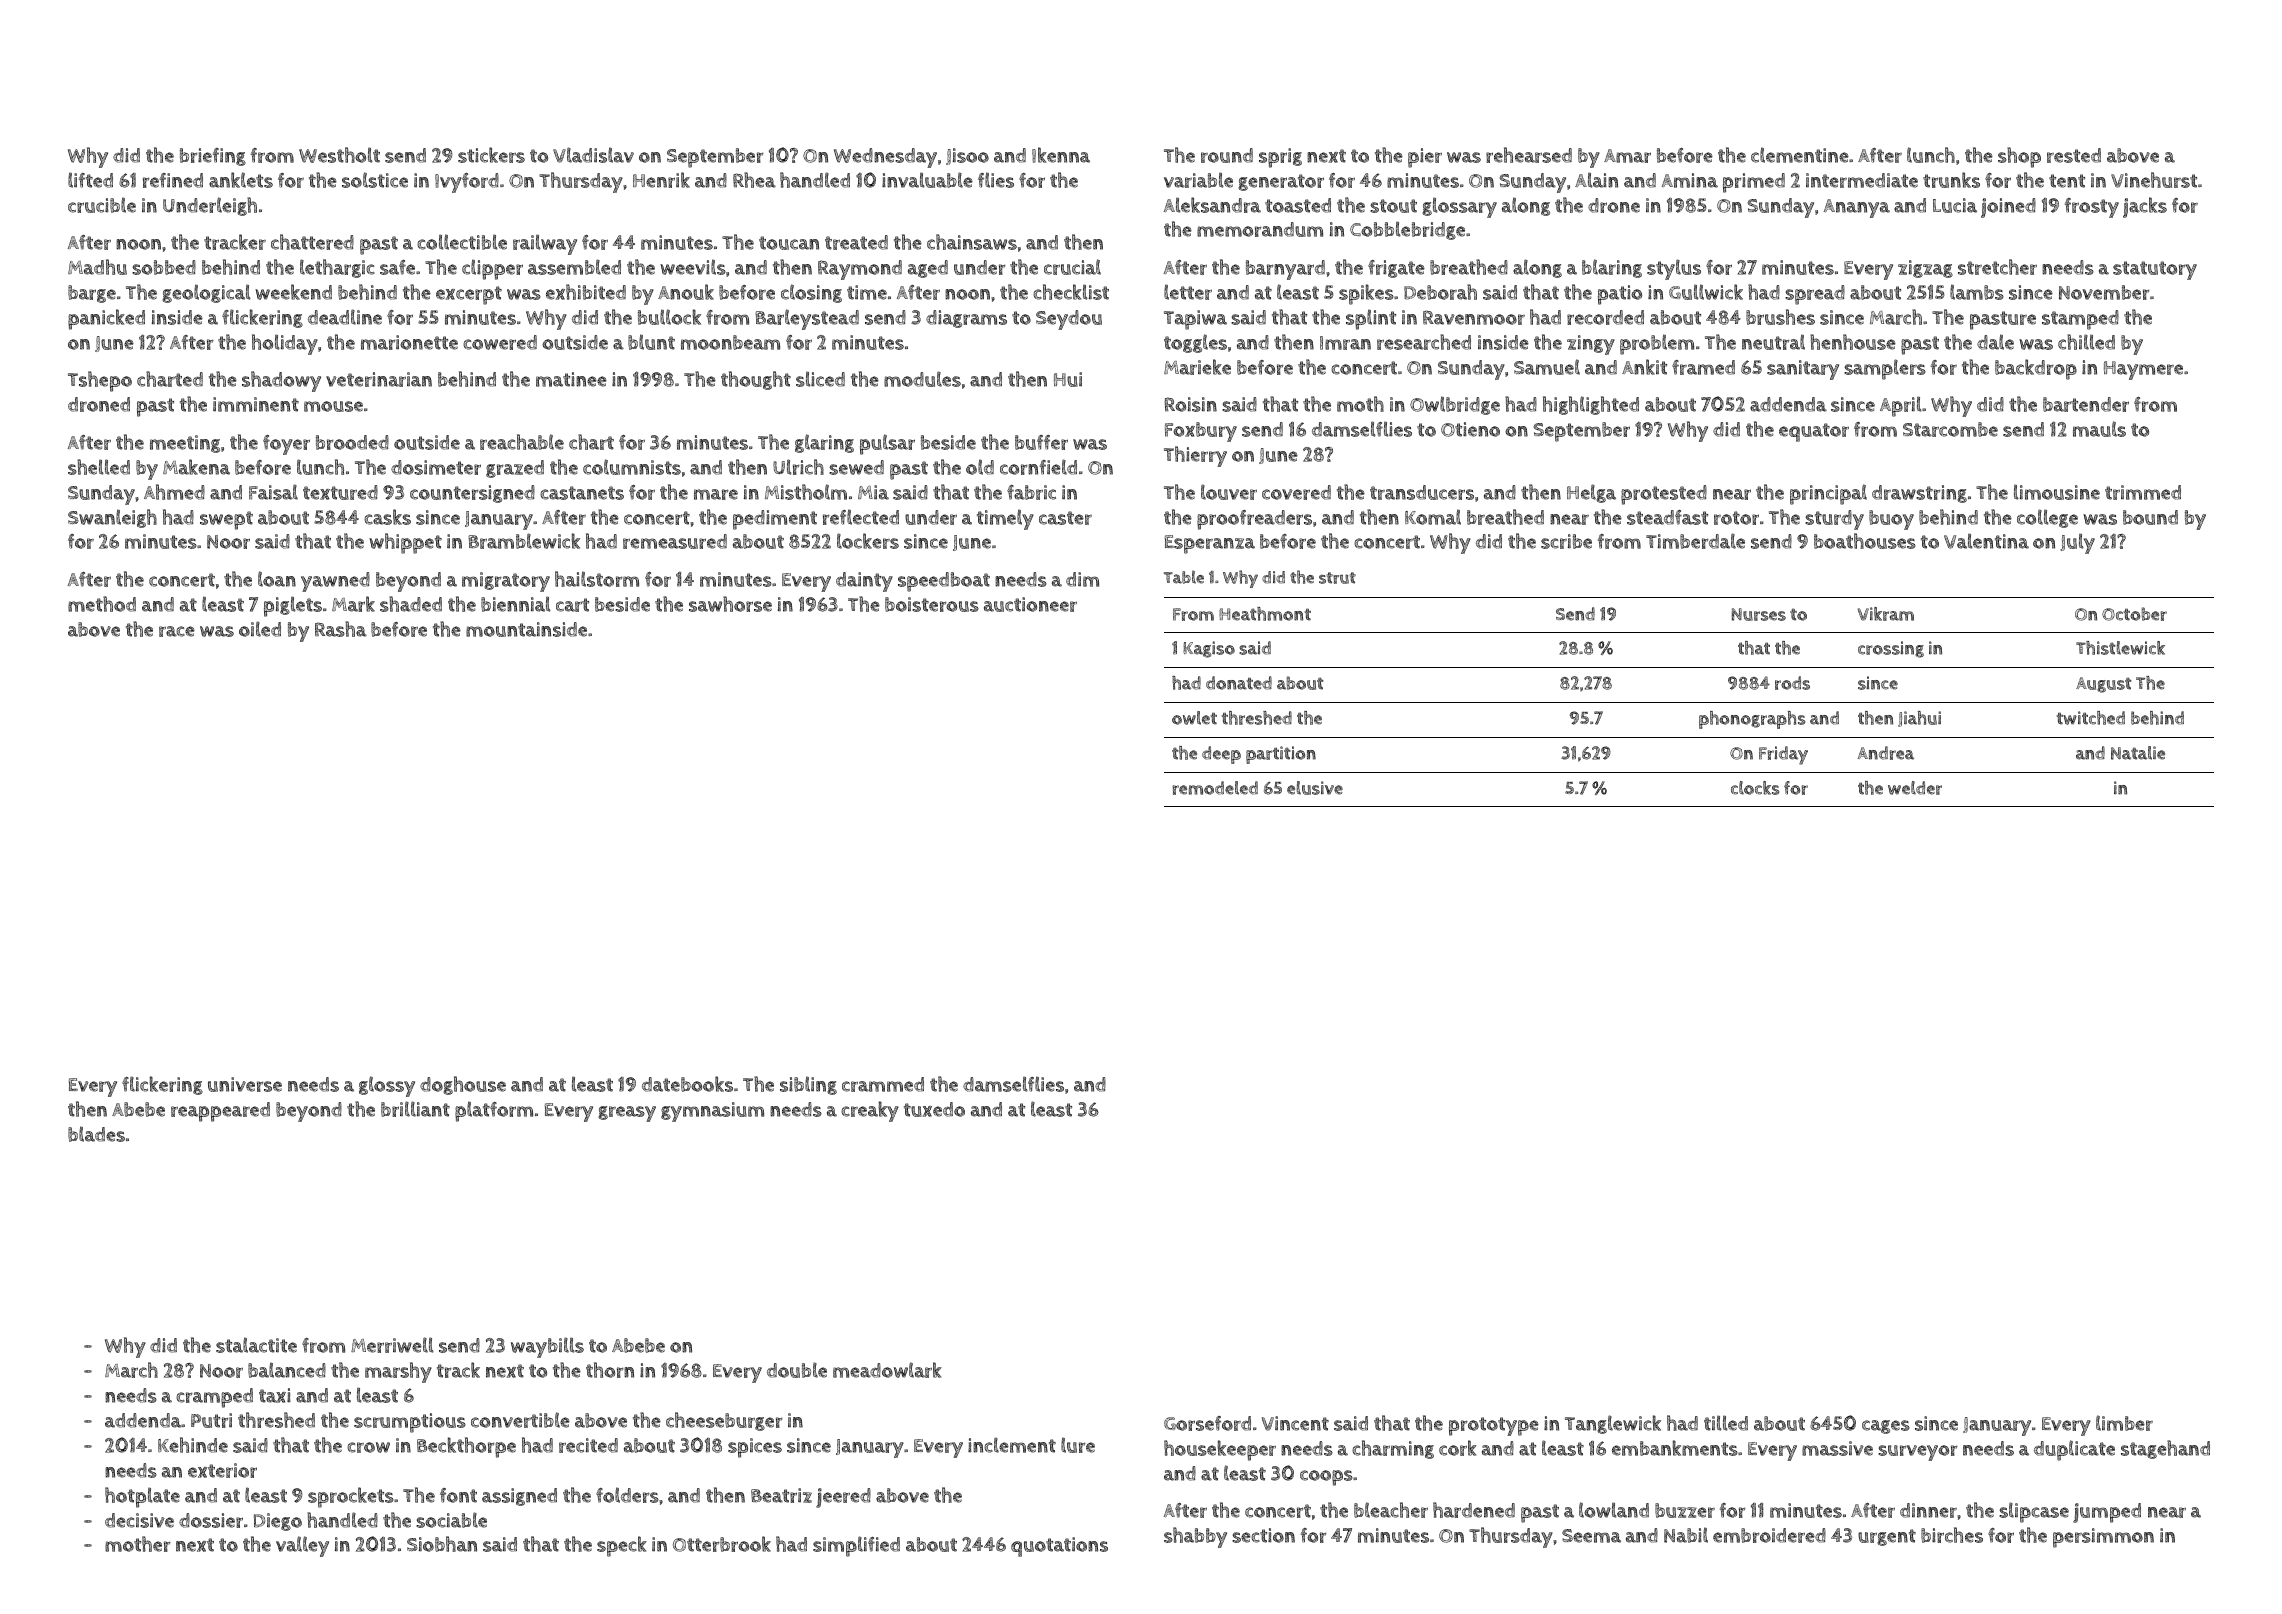 This screenshot has width=2282, height=1614. Describe the element at coordinates (1915, 788) in the screenshot. I see `welder` at that location.
